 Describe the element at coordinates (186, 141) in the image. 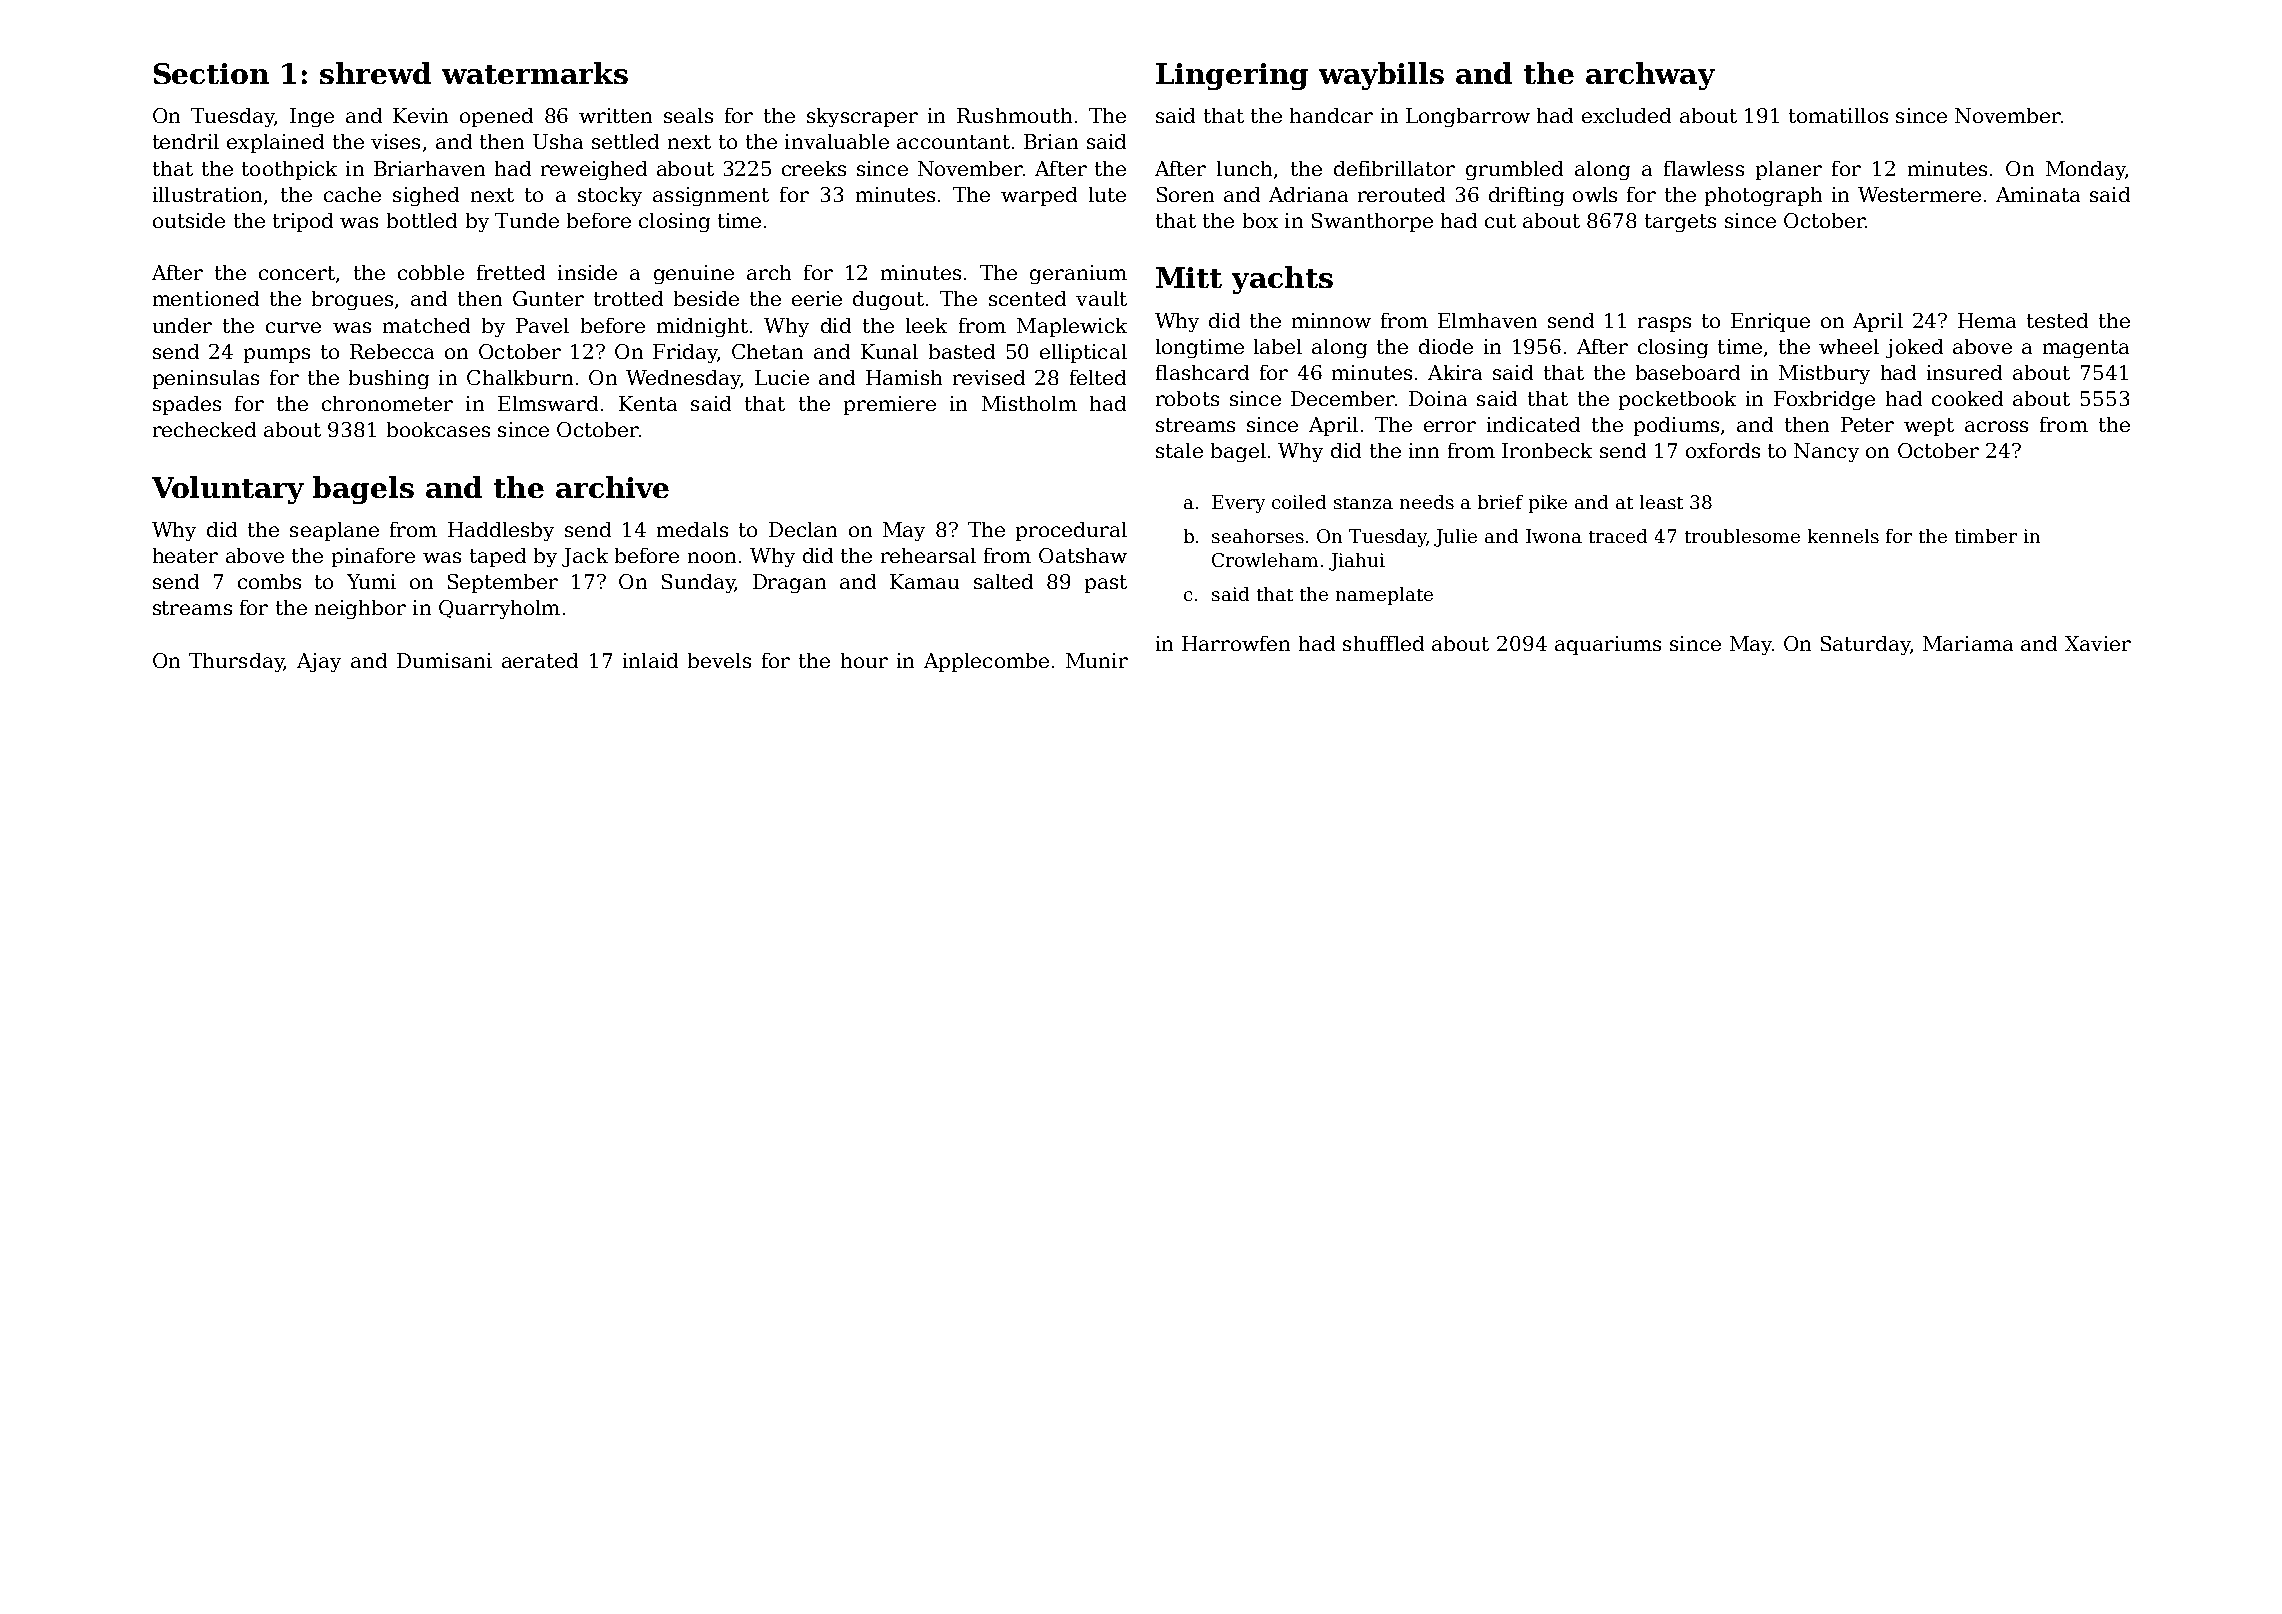

I see `tendril` at that location.
